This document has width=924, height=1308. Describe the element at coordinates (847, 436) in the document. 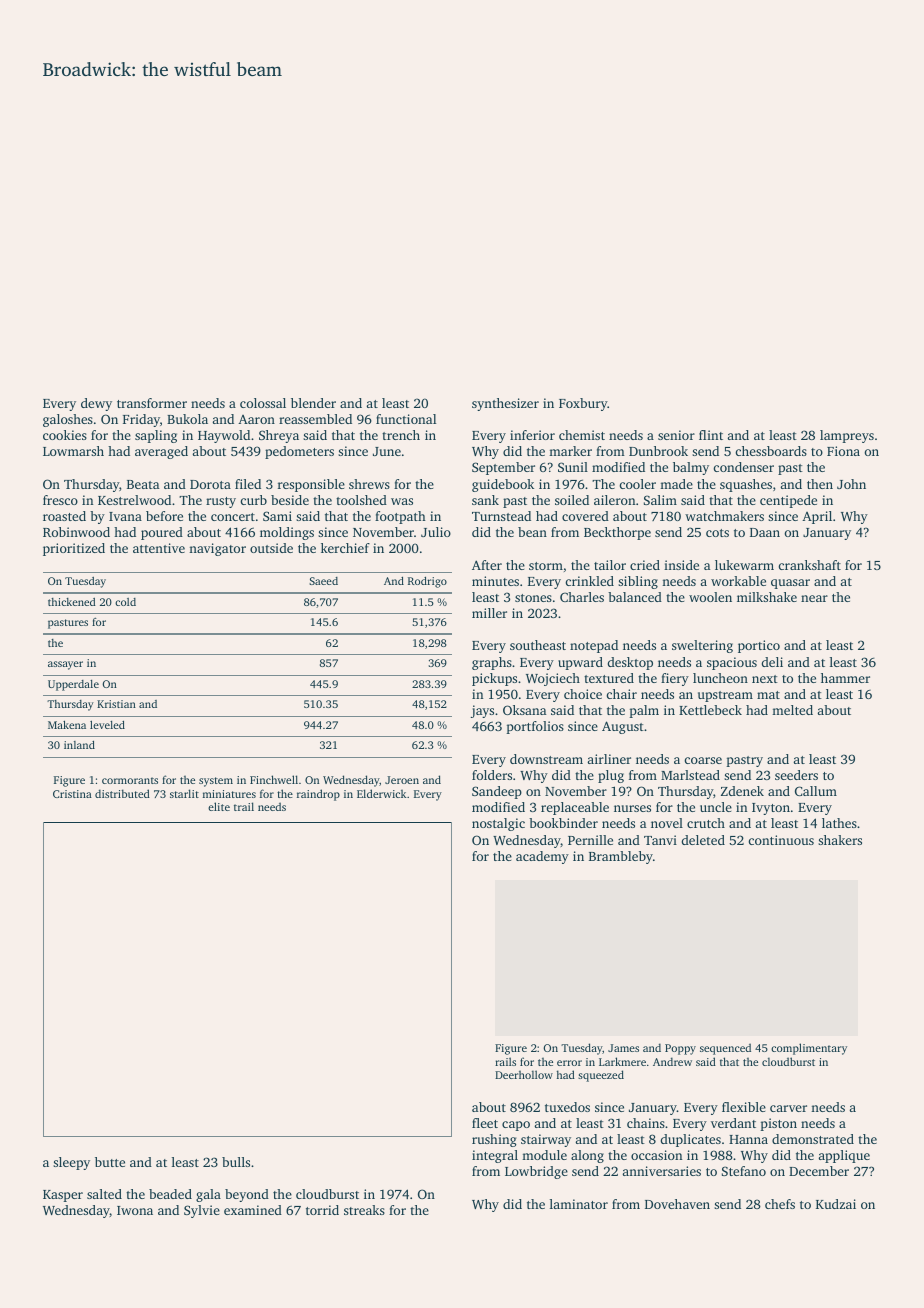

I see `lampreys` at that location.
